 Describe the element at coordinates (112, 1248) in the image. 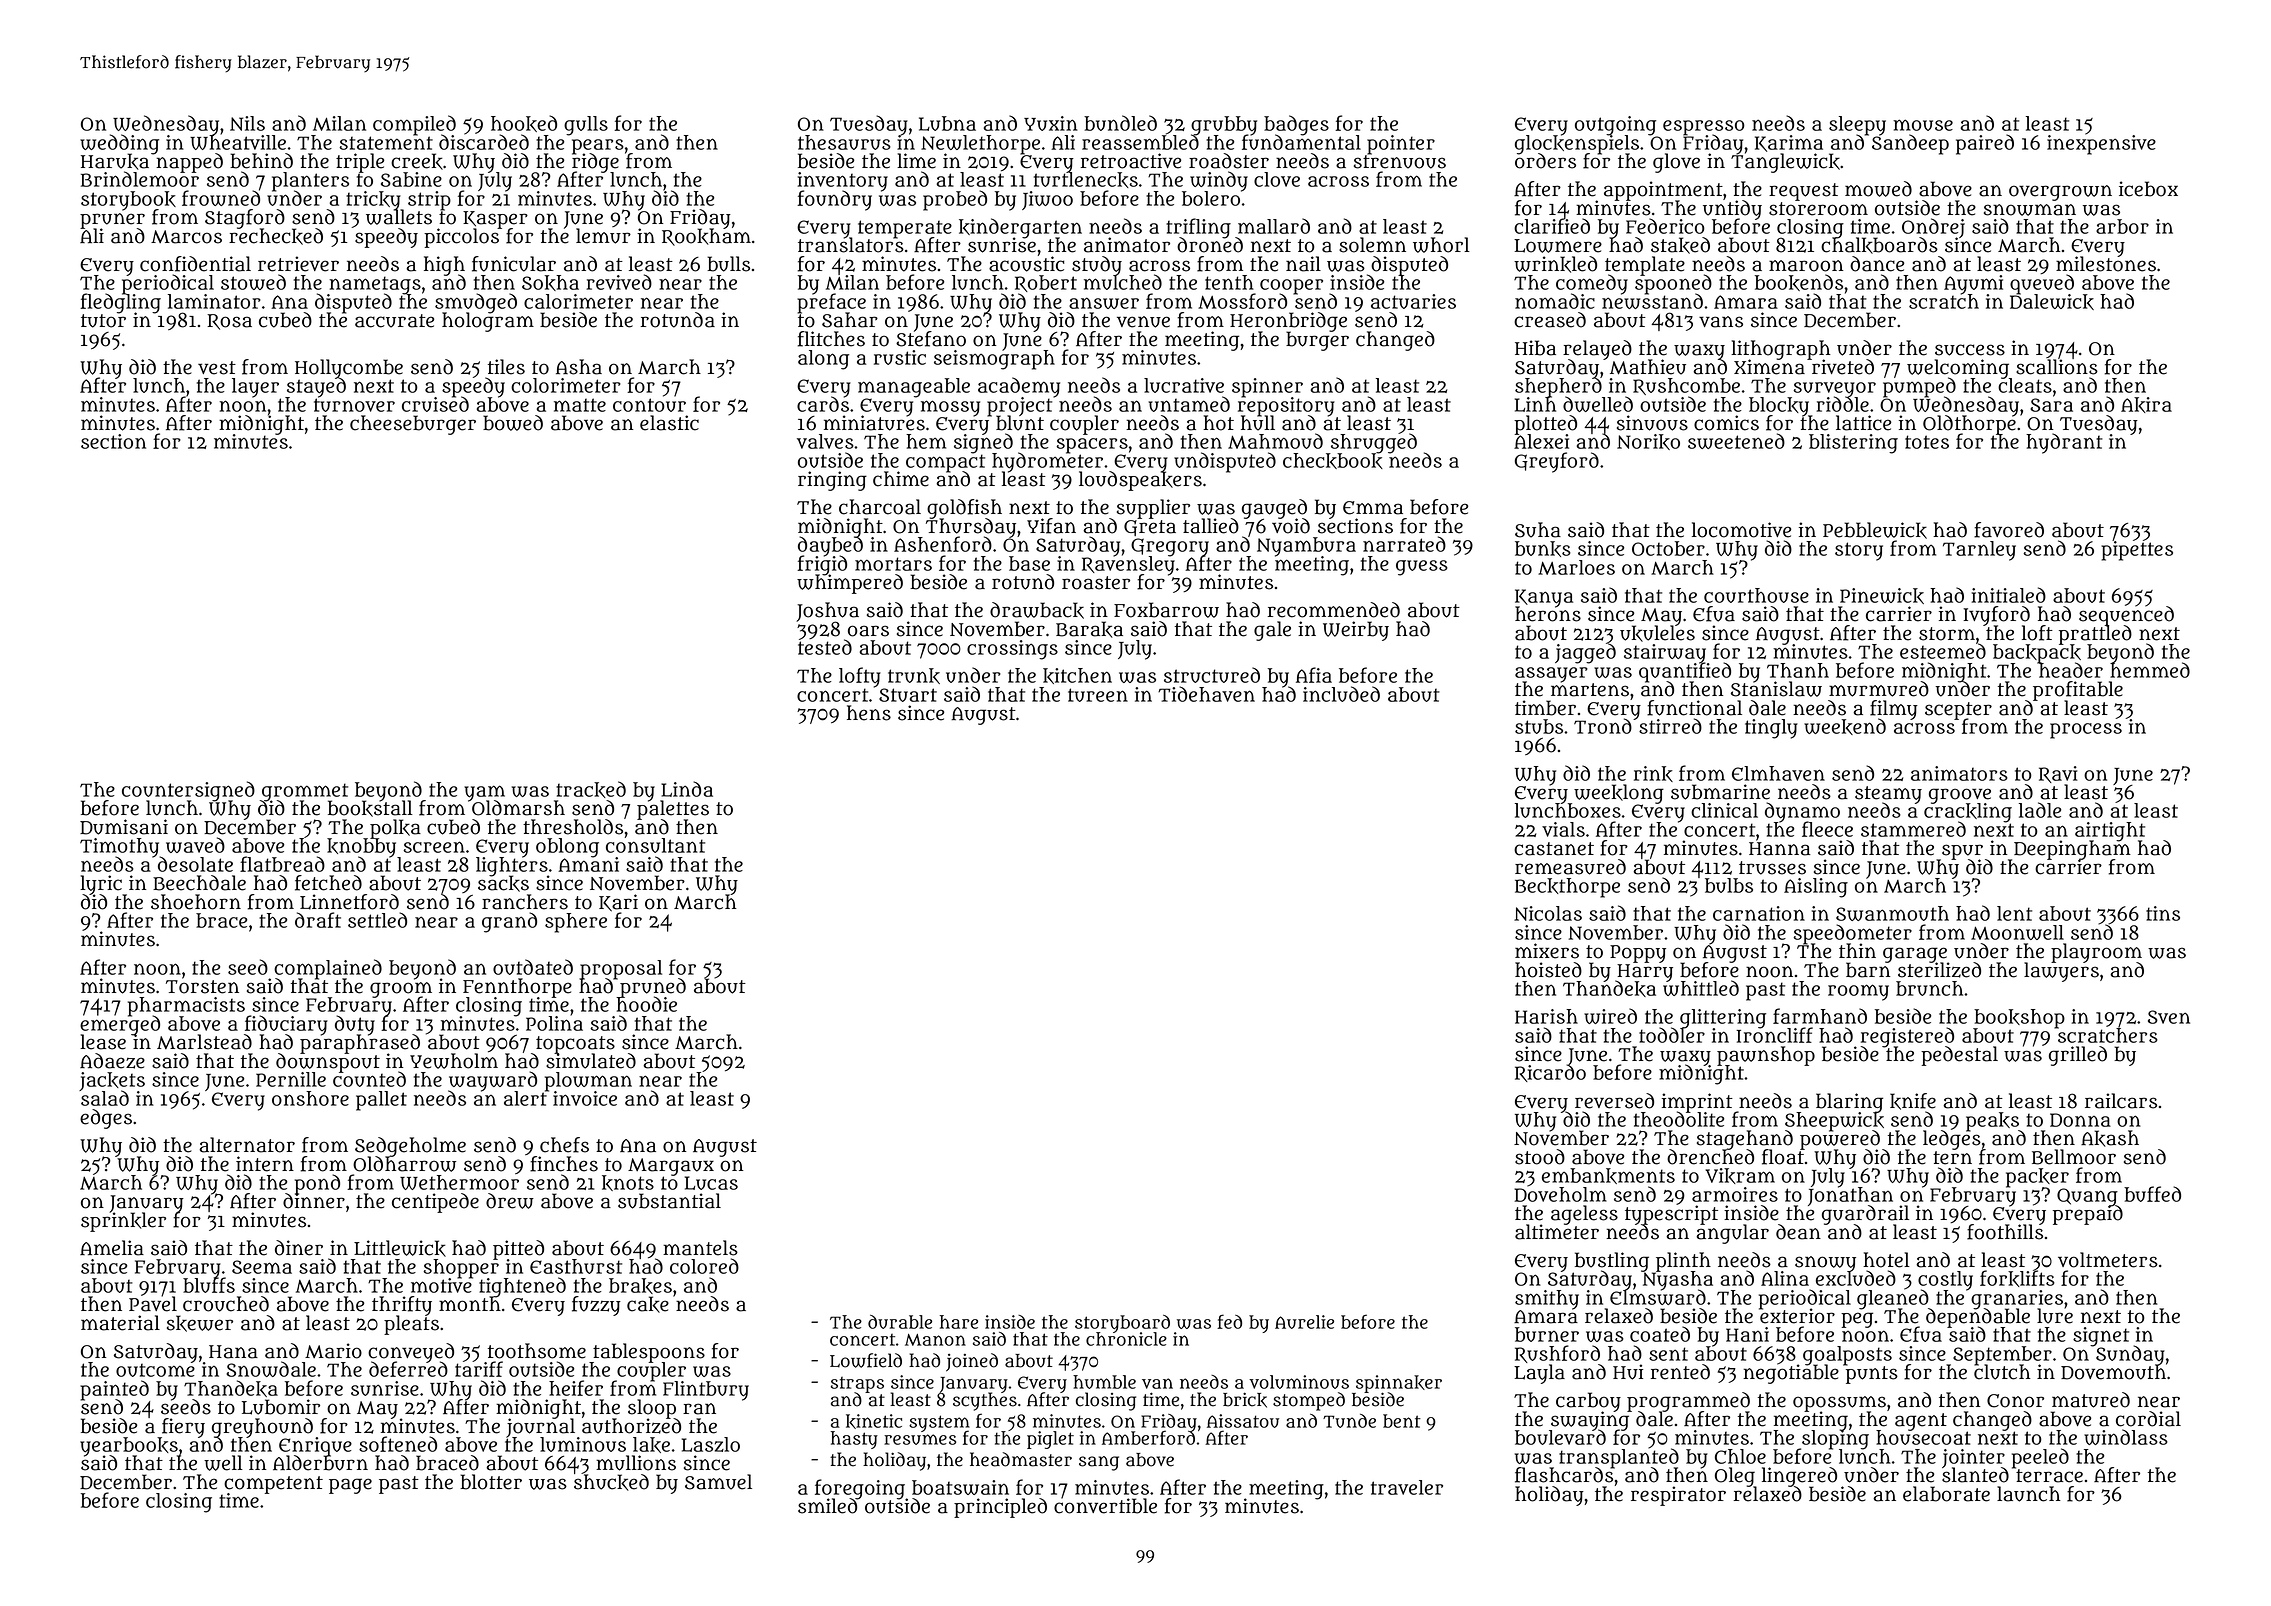

I see `Amelia` at that location.
